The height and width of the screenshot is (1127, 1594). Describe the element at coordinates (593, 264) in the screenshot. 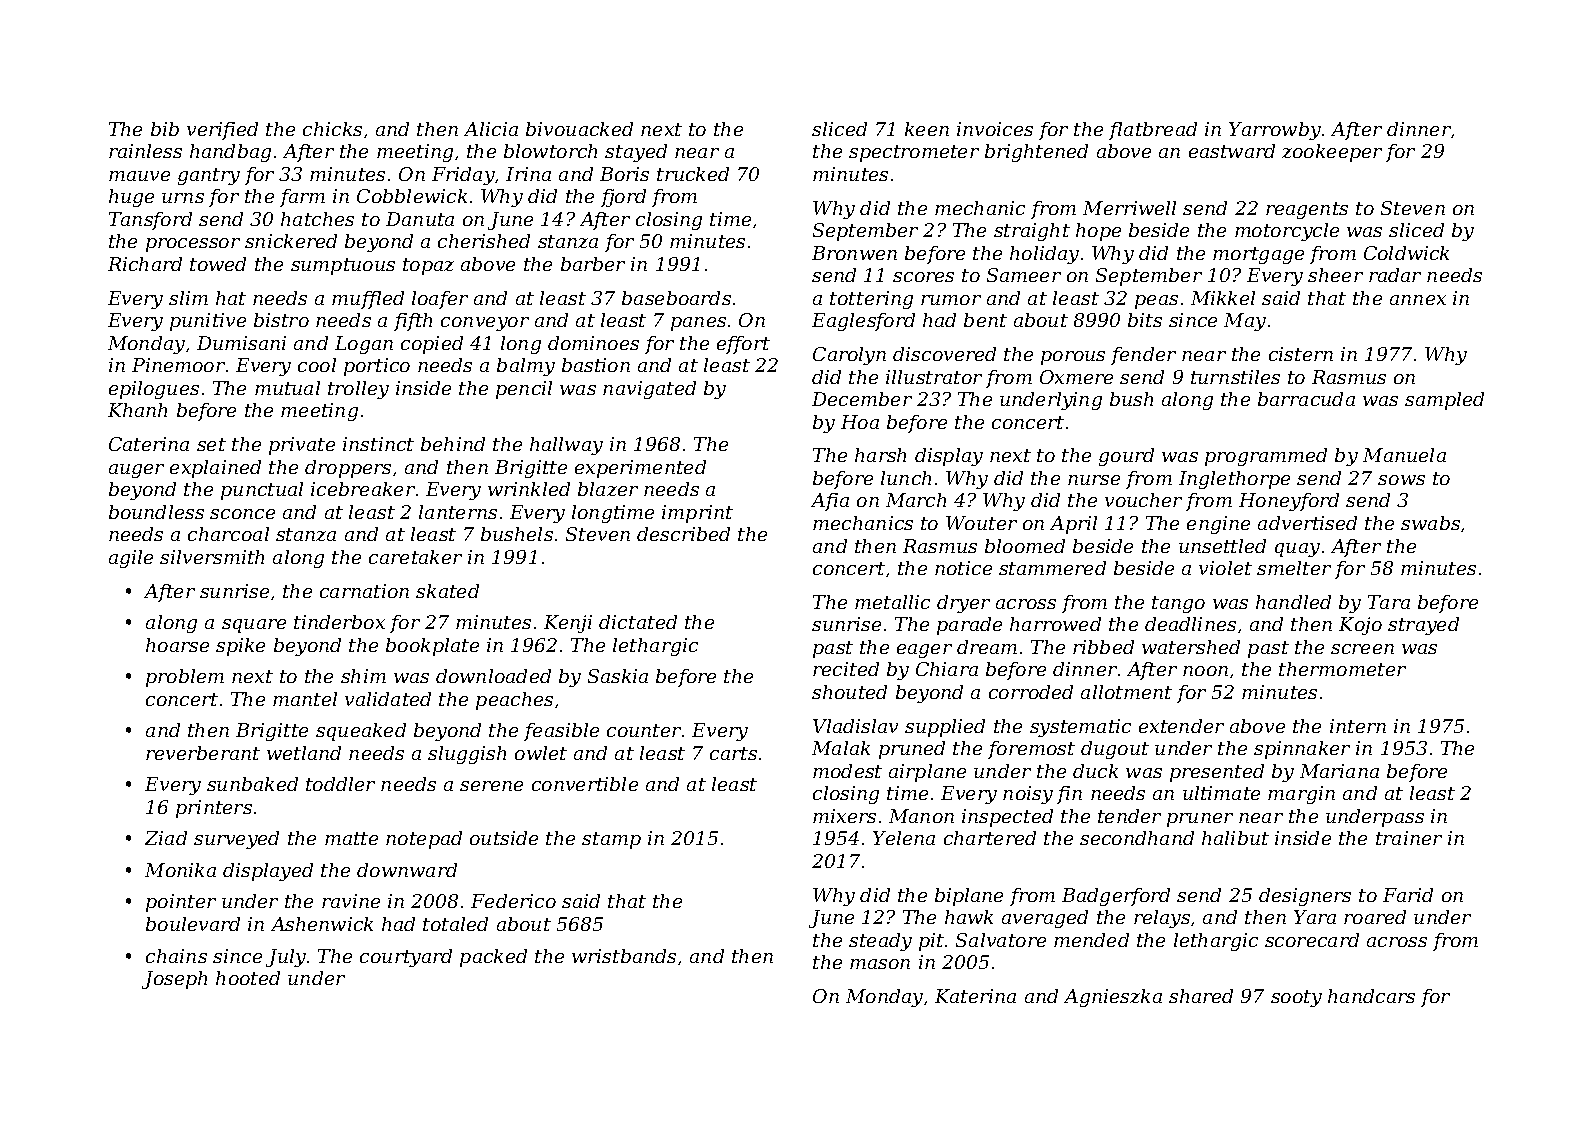

I see `barber` at that location.
